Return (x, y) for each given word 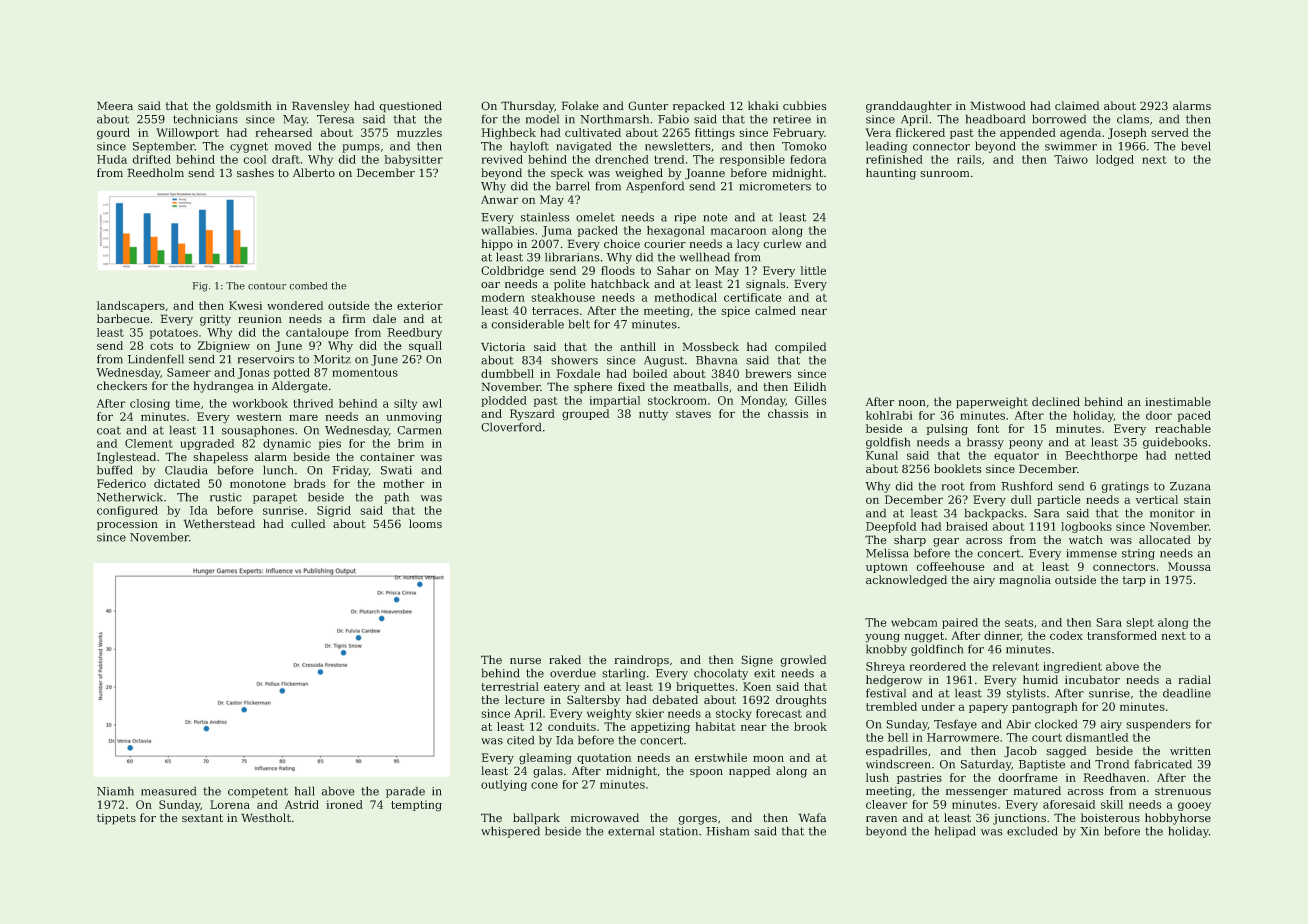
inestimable (1178, 401)
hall (305, 791)
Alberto (314, 173)
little (813, 270)
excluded (1032, 831)
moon (768, 758)
